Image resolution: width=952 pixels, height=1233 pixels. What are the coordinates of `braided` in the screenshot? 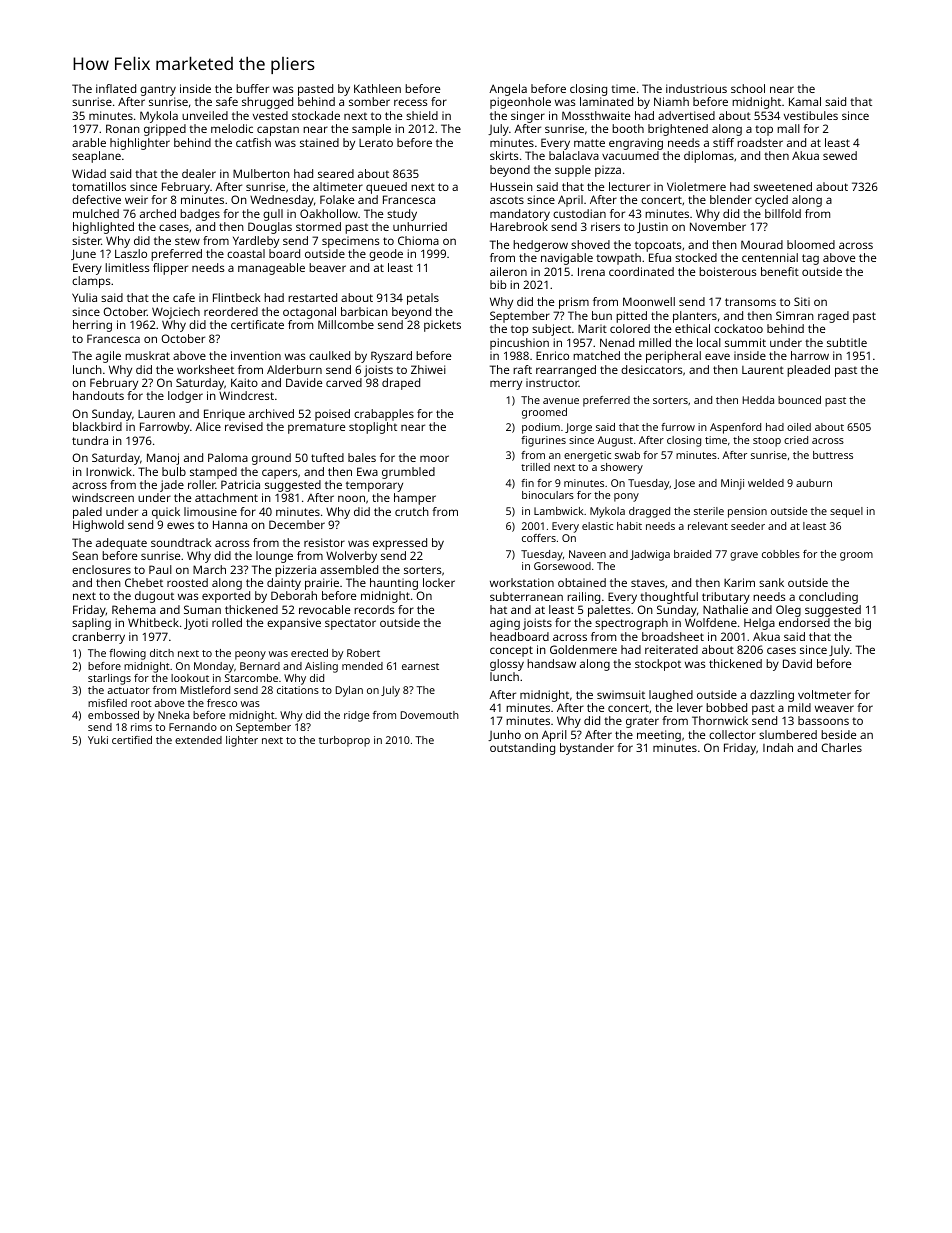 It's located at (692, 554).
